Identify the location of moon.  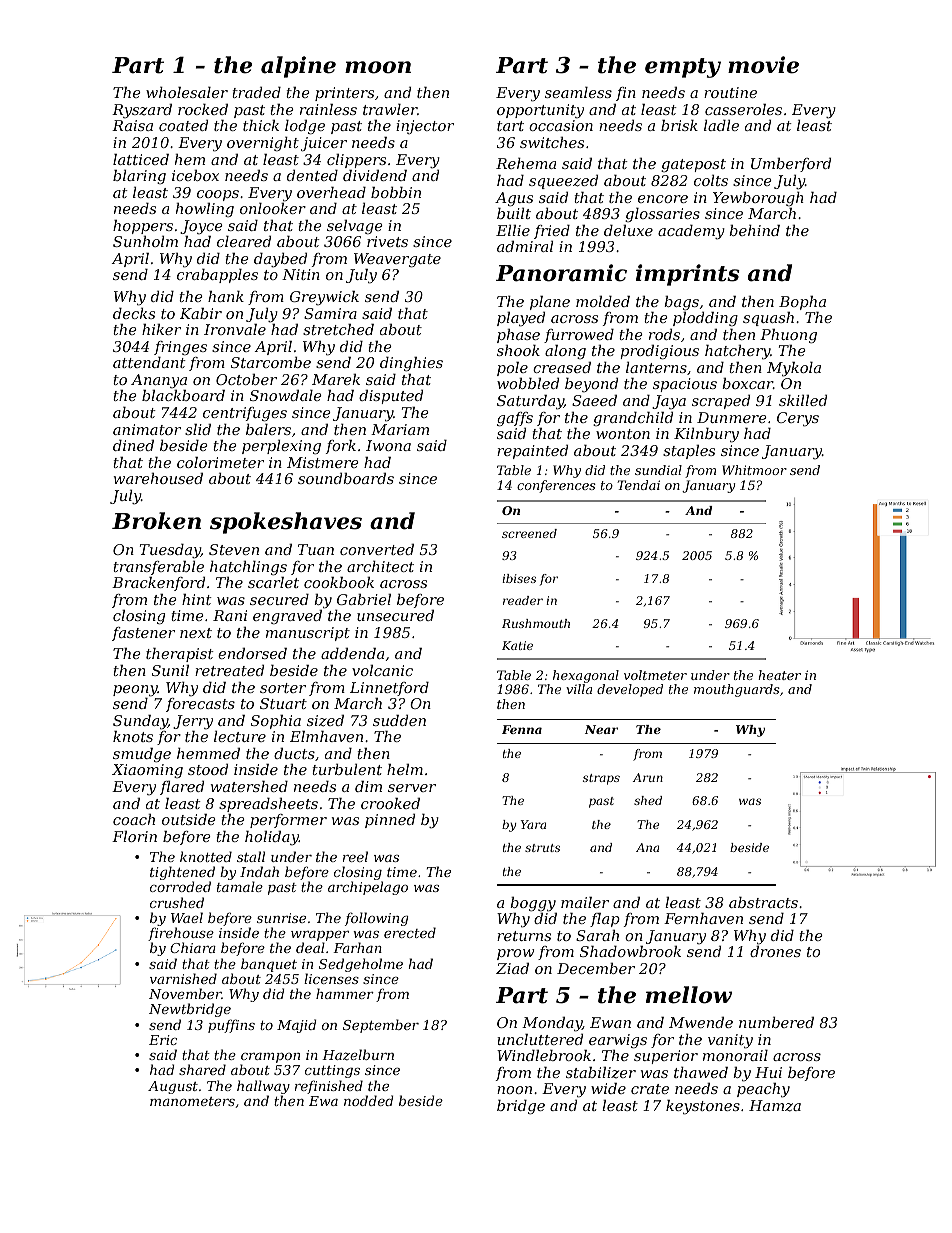
(378, 67).
